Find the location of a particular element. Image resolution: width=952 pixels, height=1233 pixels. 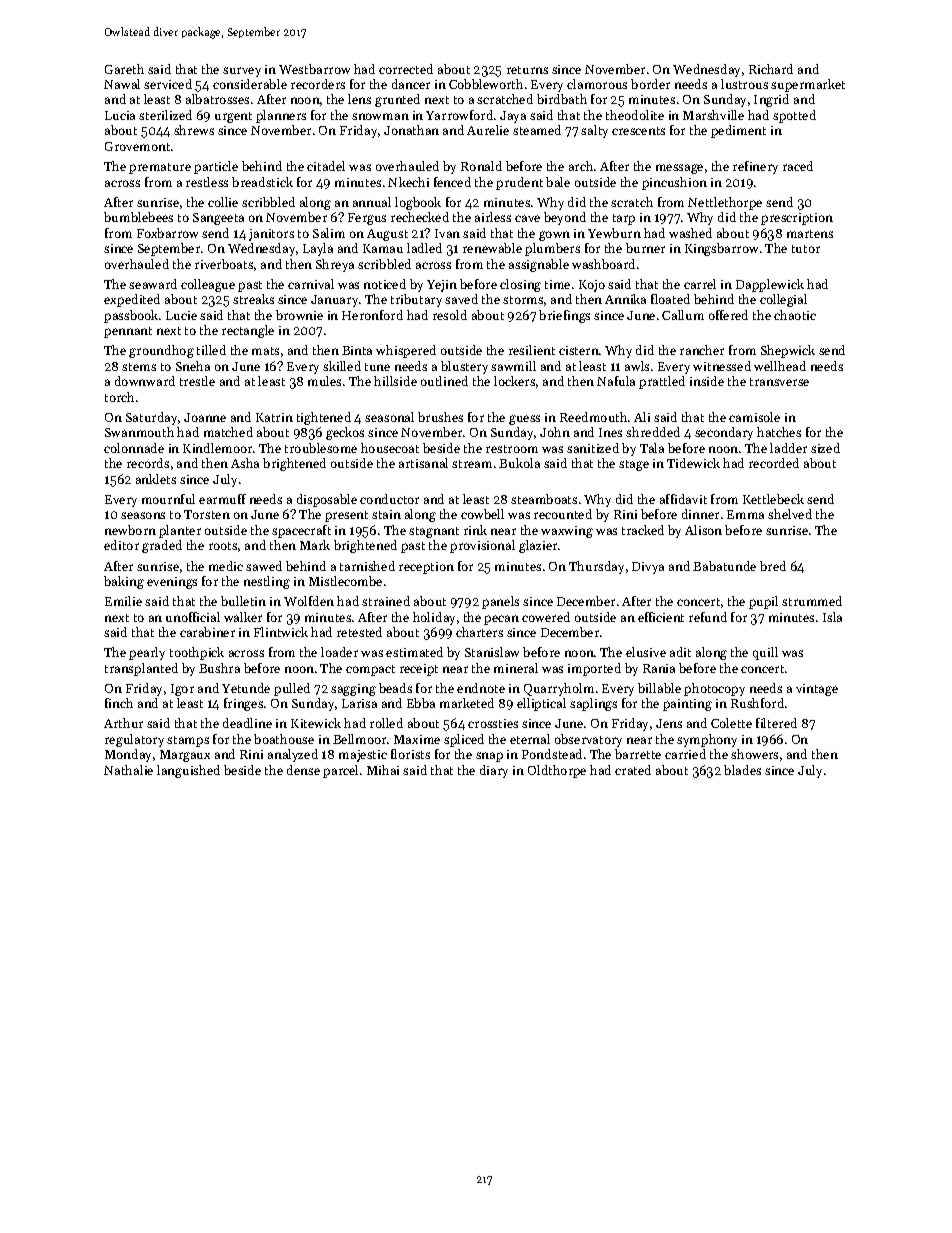

Richard is located at coordinates (771, 69).
